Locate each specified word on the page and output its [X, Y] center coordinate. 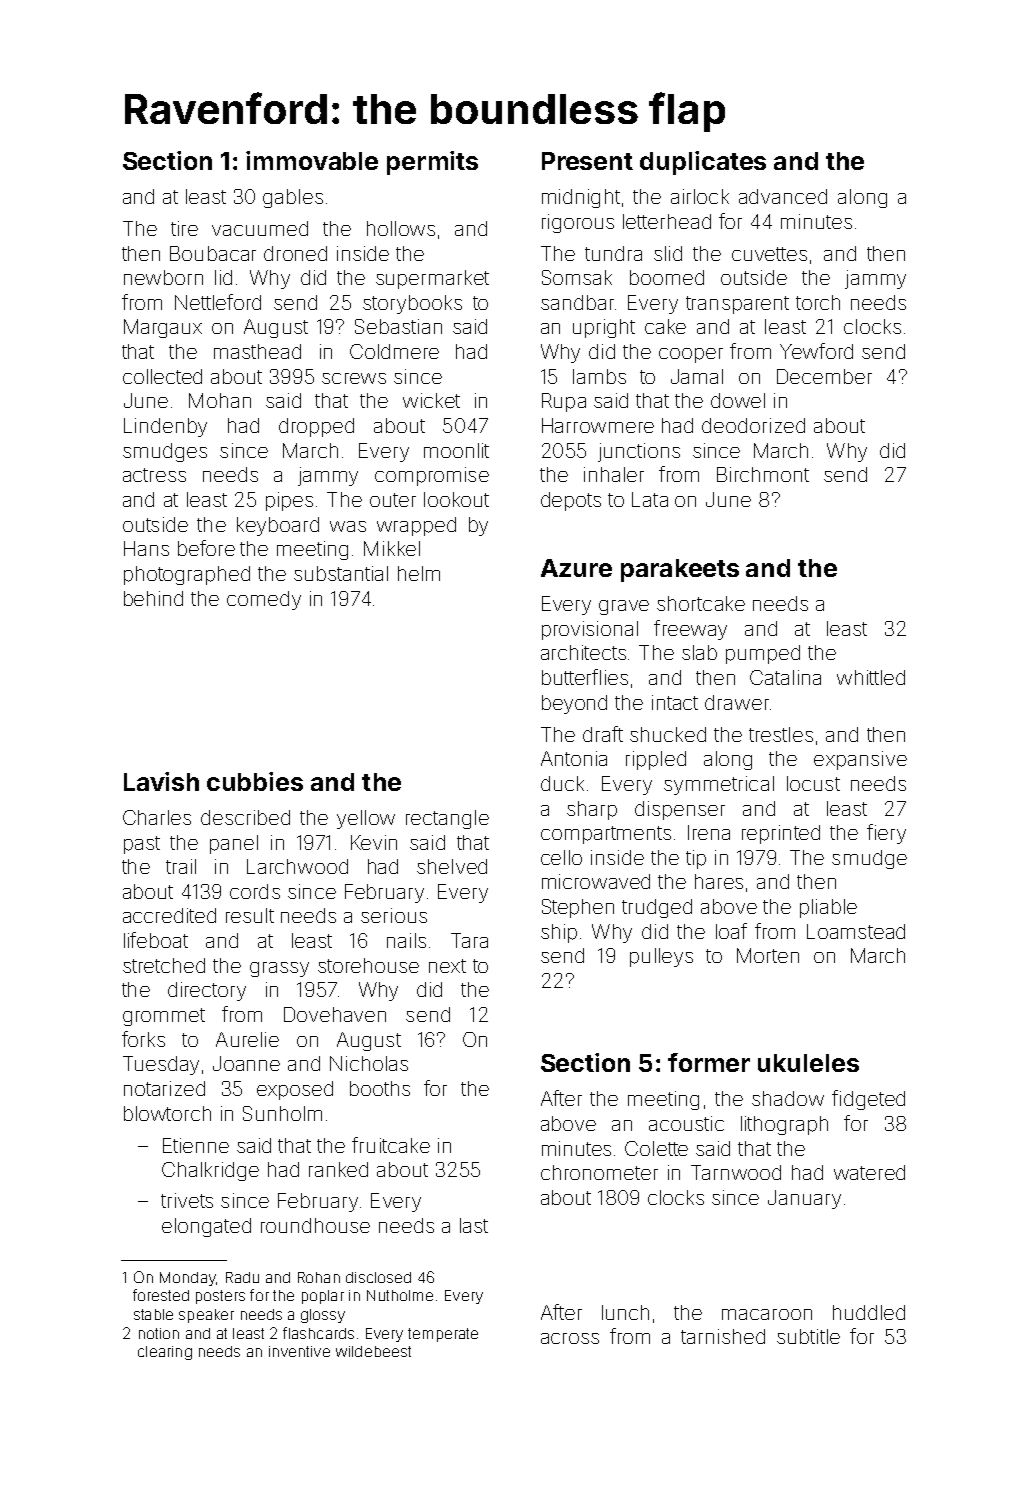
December [824, 376]
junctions [639, 452]
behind [153, 598]
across [570, 1338]
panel [234, 844]
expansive [860, 760]
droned [295, 253]
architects [583, 652]
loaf [731, 931]
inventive [299, 1351]
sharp [592, 810]
